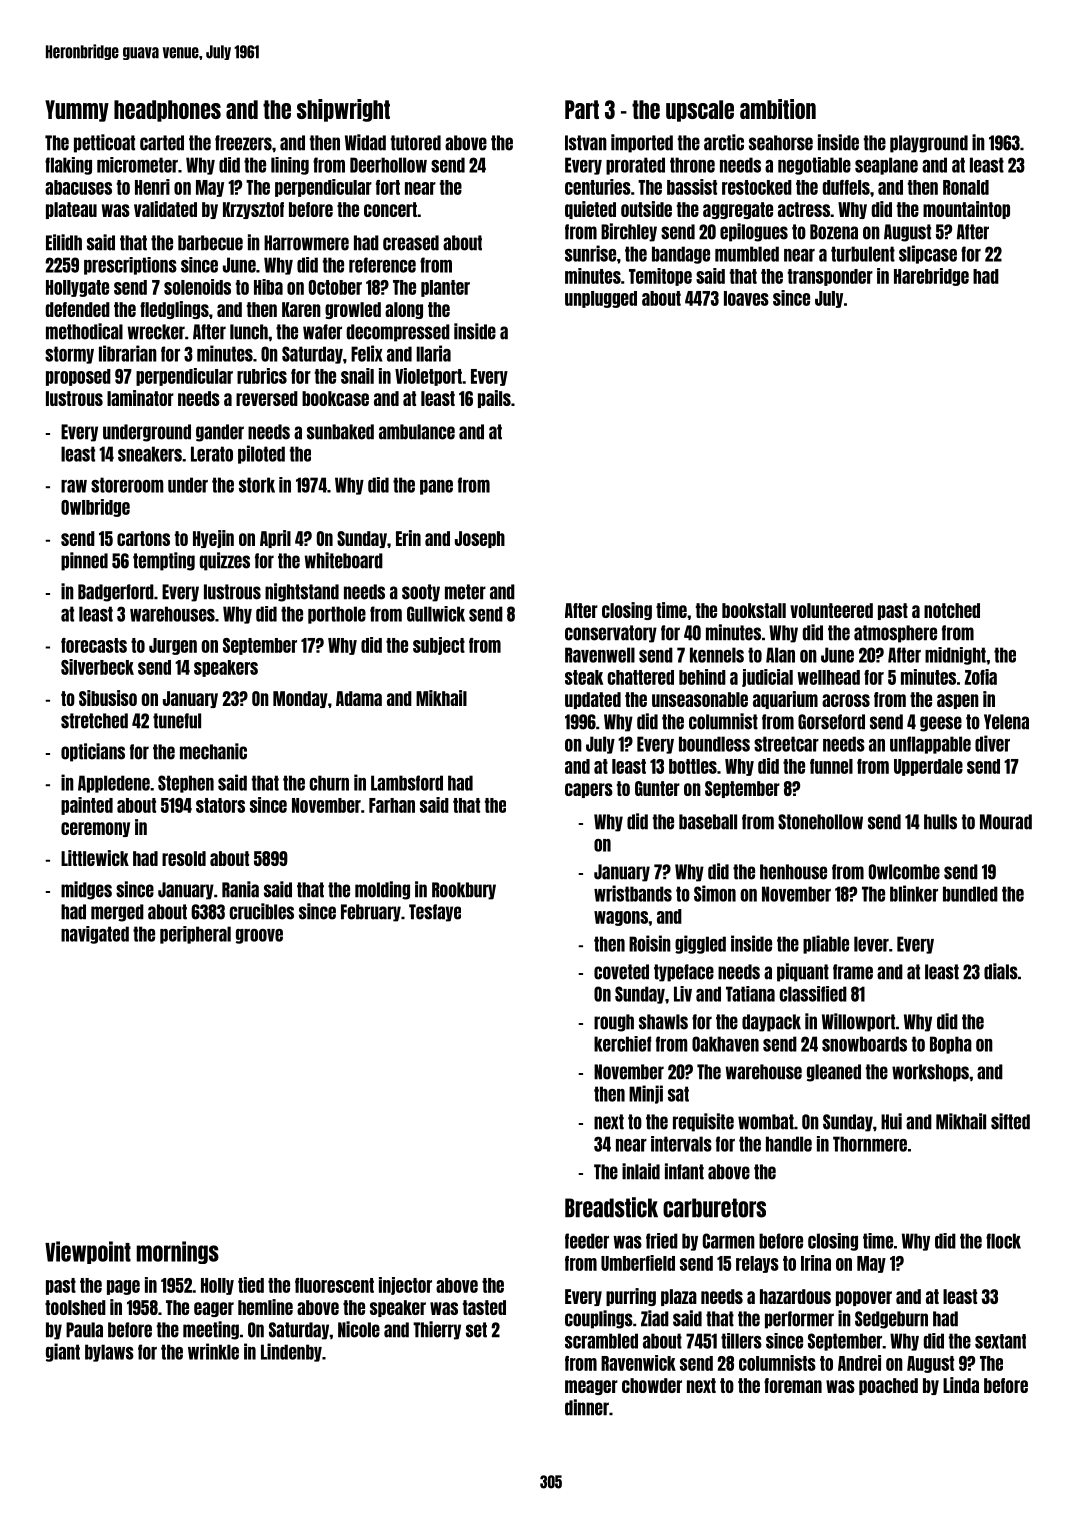  Describe the element at coordinates (213, 1351) in the page. I see `wrinkle` at that location.
